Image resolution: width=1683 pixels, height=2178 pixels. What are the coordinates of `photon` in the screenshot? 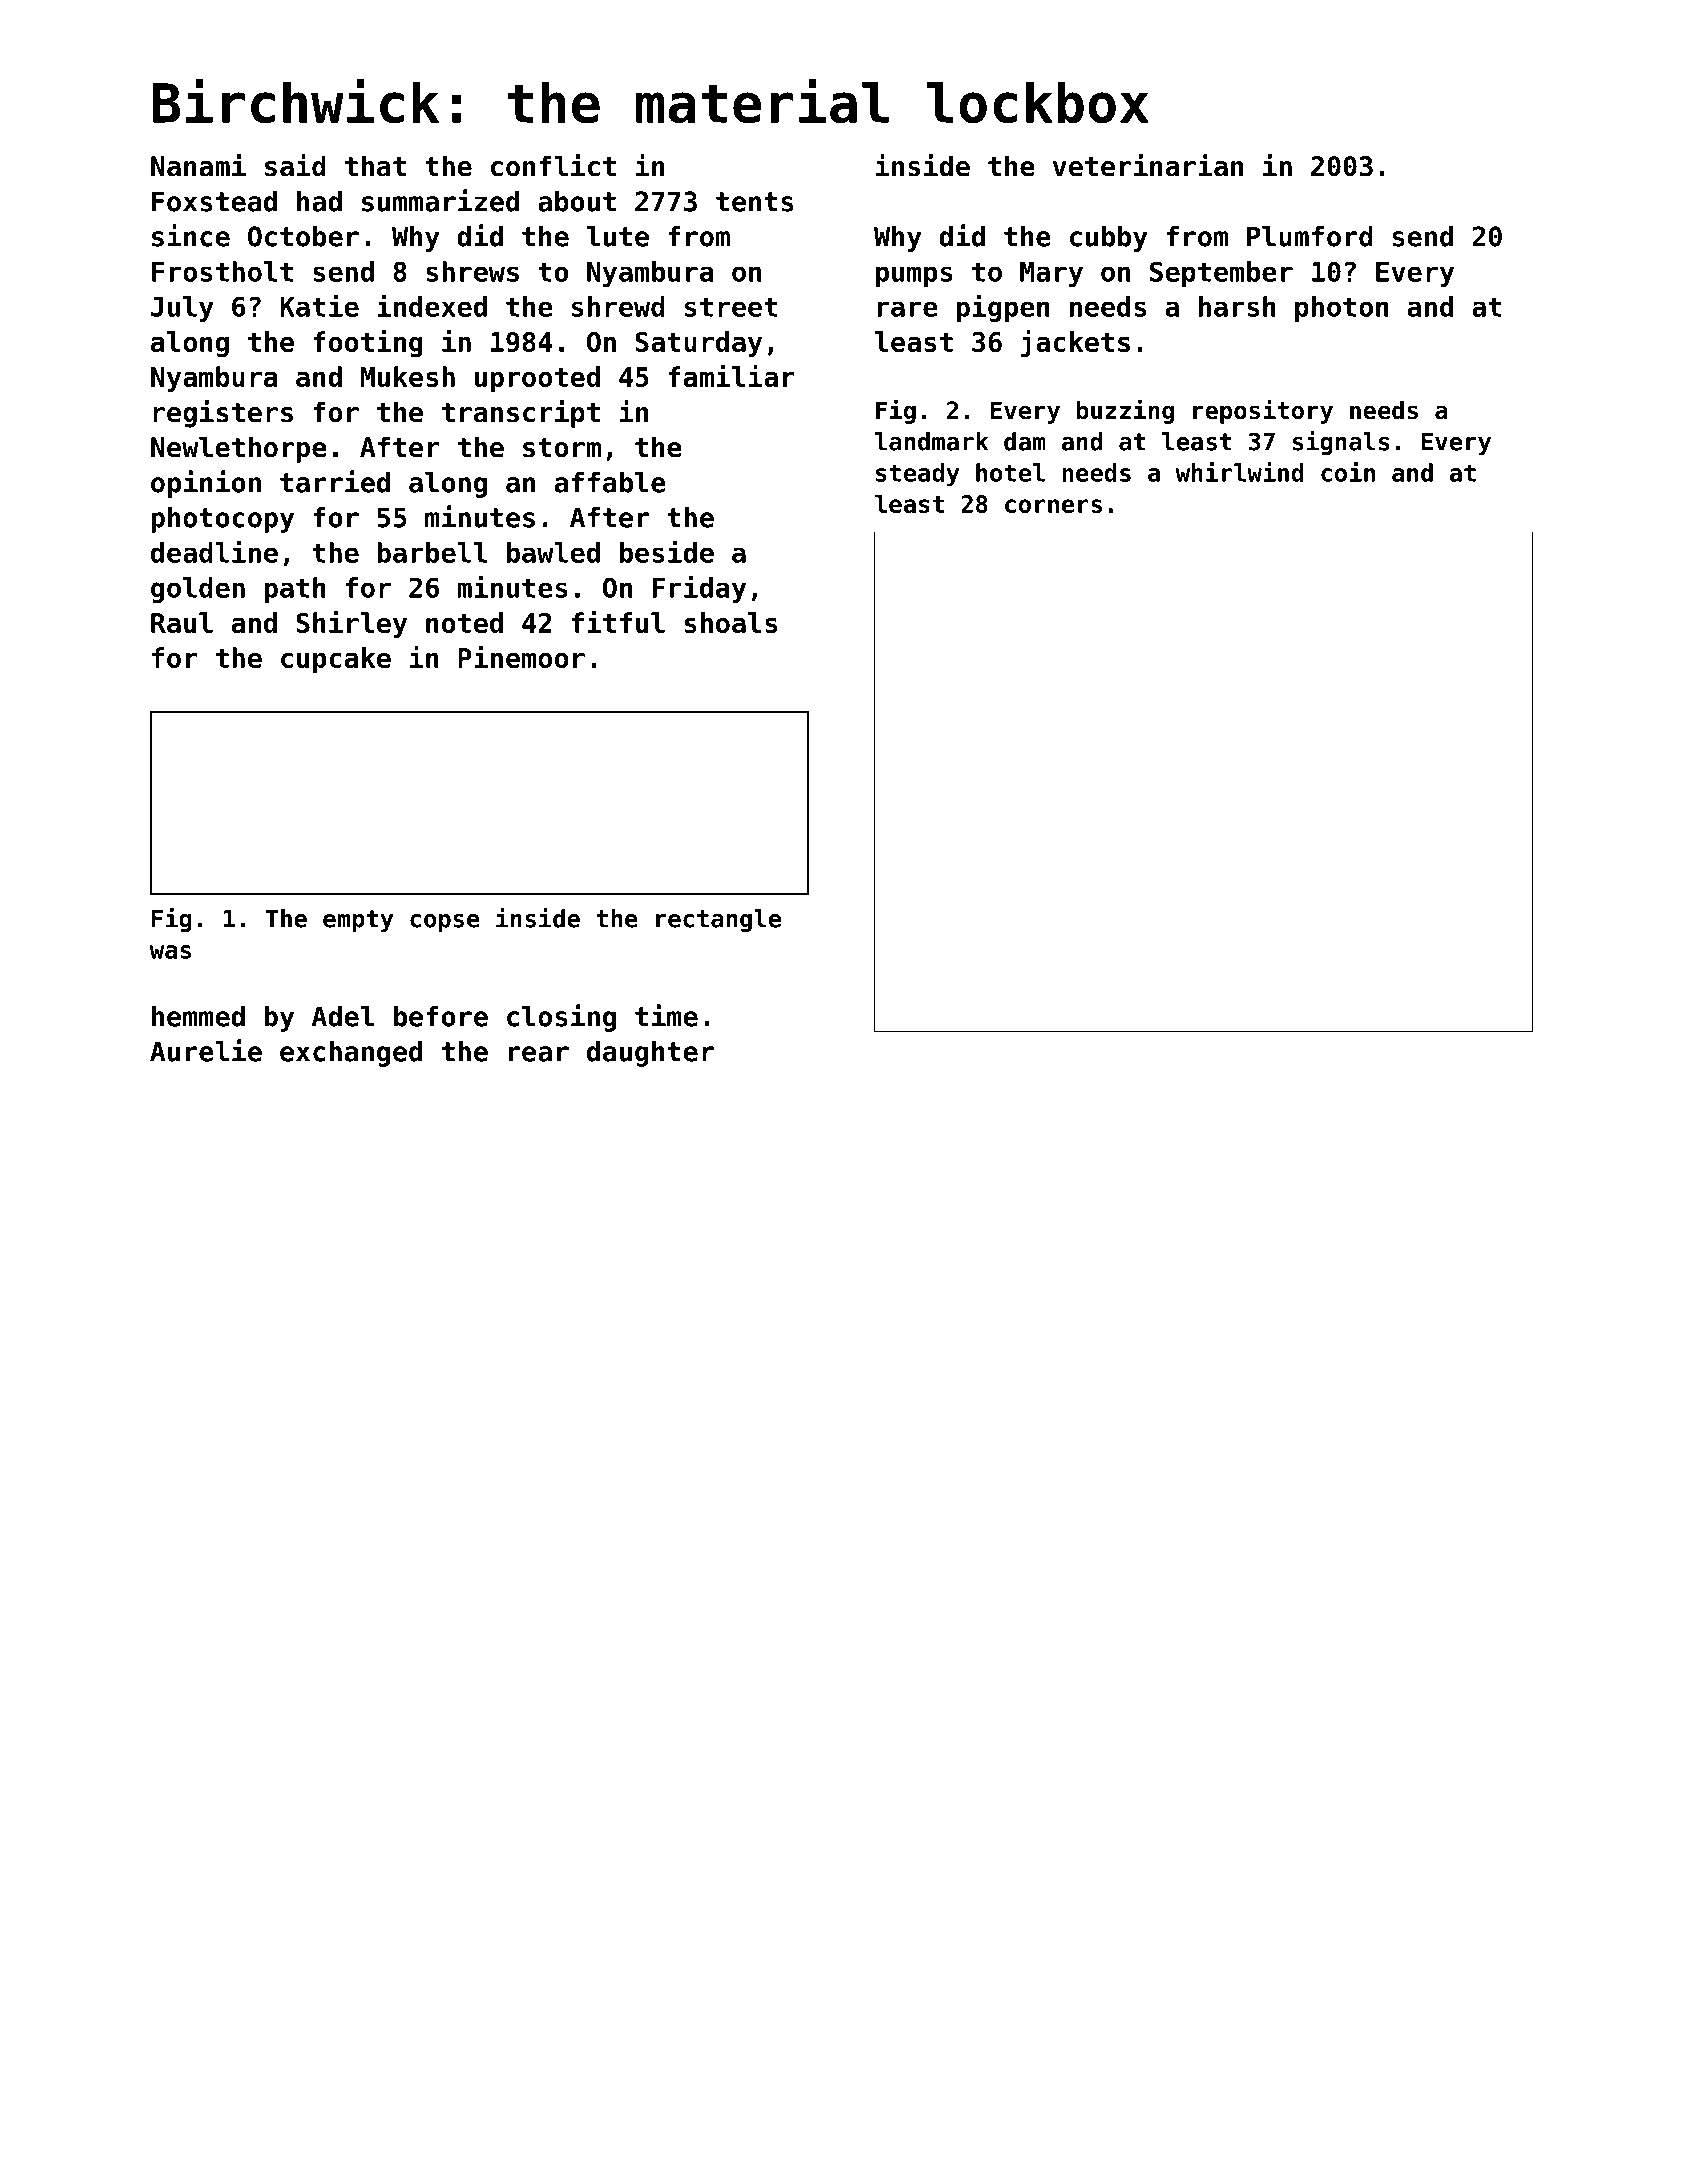 It's located at (1342, 309).
